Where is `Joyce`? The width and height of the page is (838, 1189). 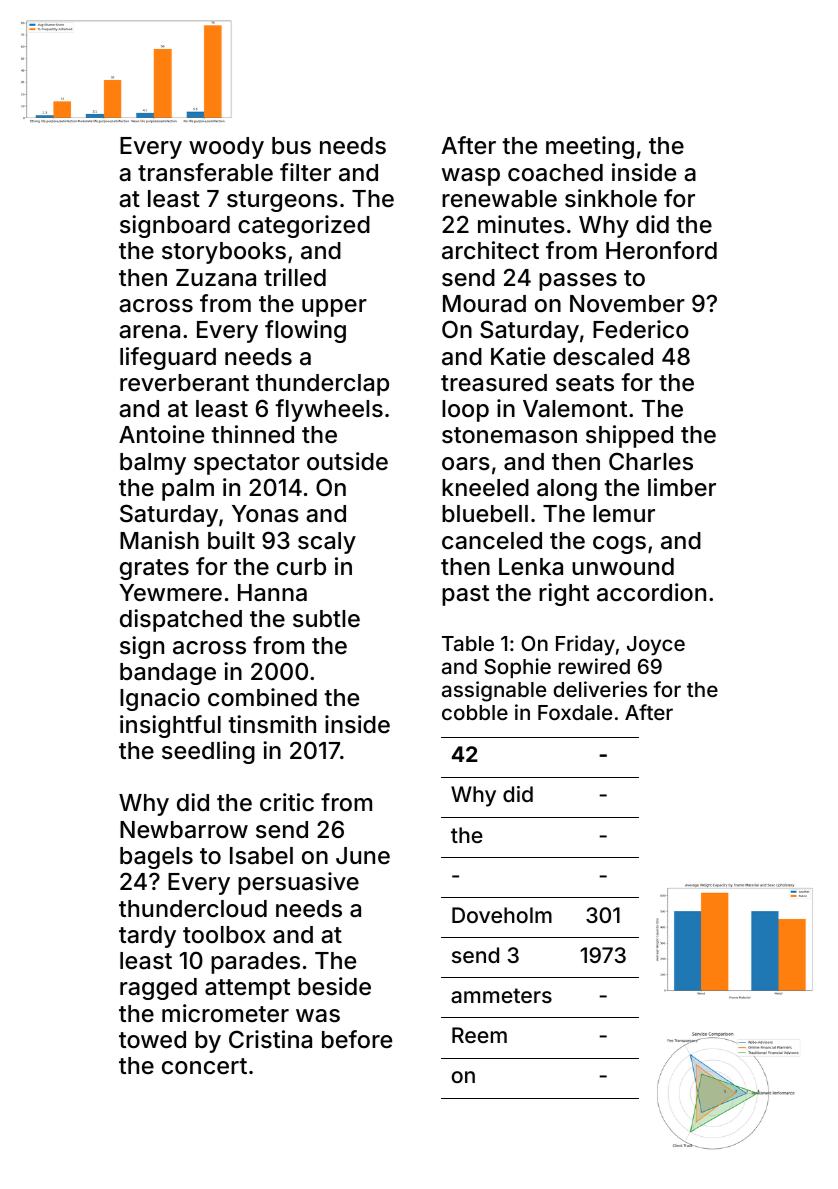
Joyce is located at coordinates (656, 646).
